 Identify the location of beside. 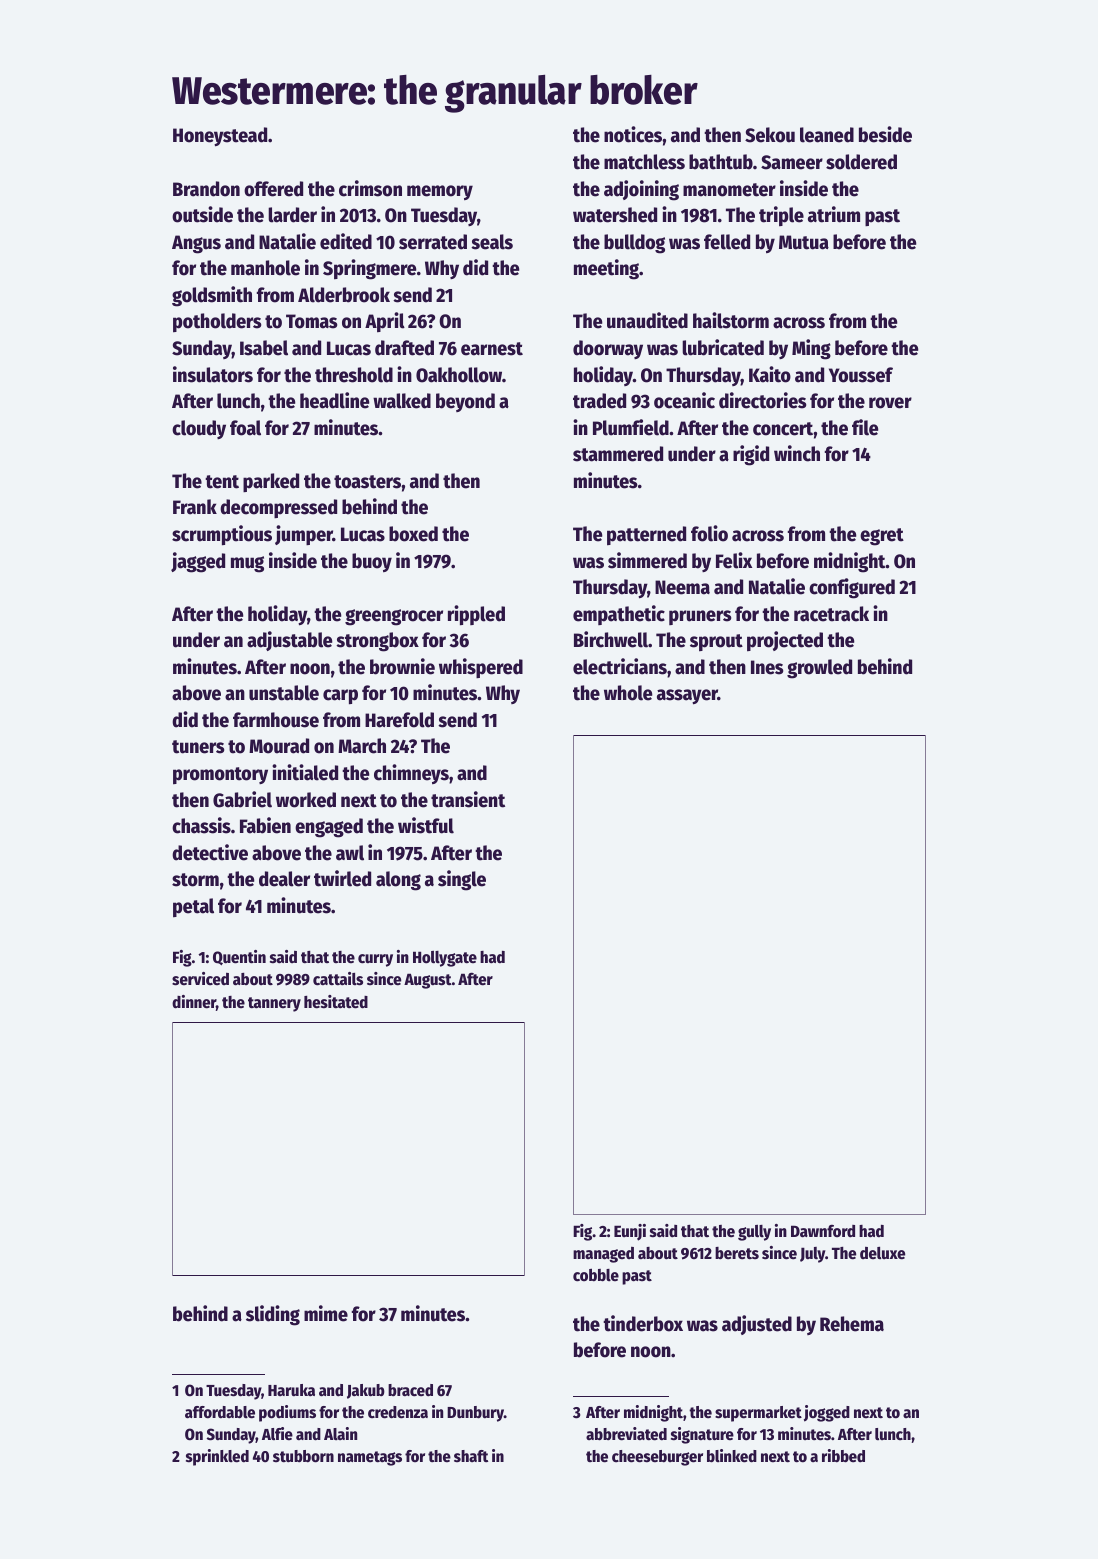
(885, 134).
